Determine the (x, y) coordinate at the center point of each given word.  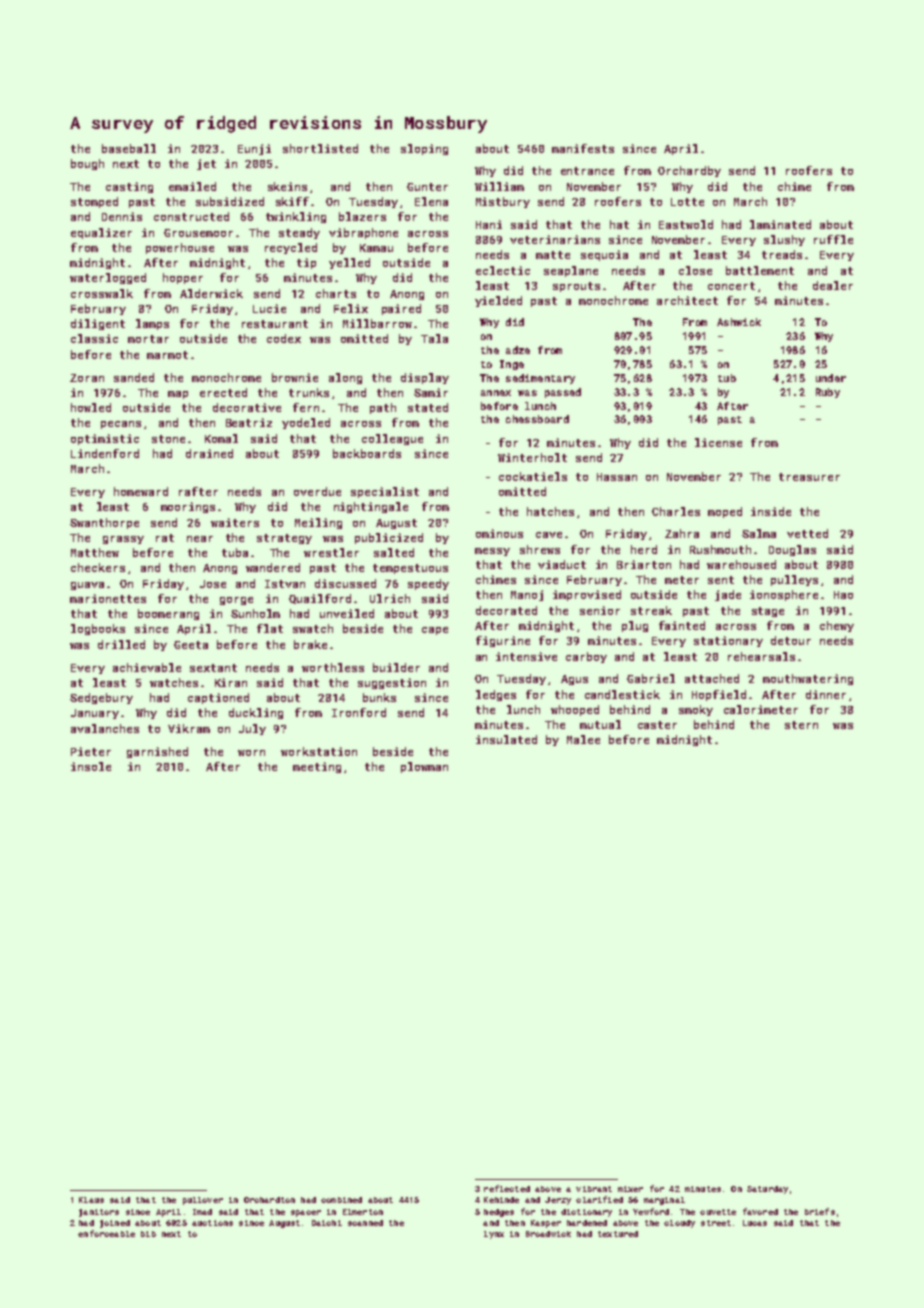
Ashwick (739, 322)
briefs (820, 1211)
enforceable (106, 1233)
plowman (424, 767)
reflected (507, 1188)
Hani (489, 224)
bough (87, 164)
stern (801, 725)
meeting (317, 767)
